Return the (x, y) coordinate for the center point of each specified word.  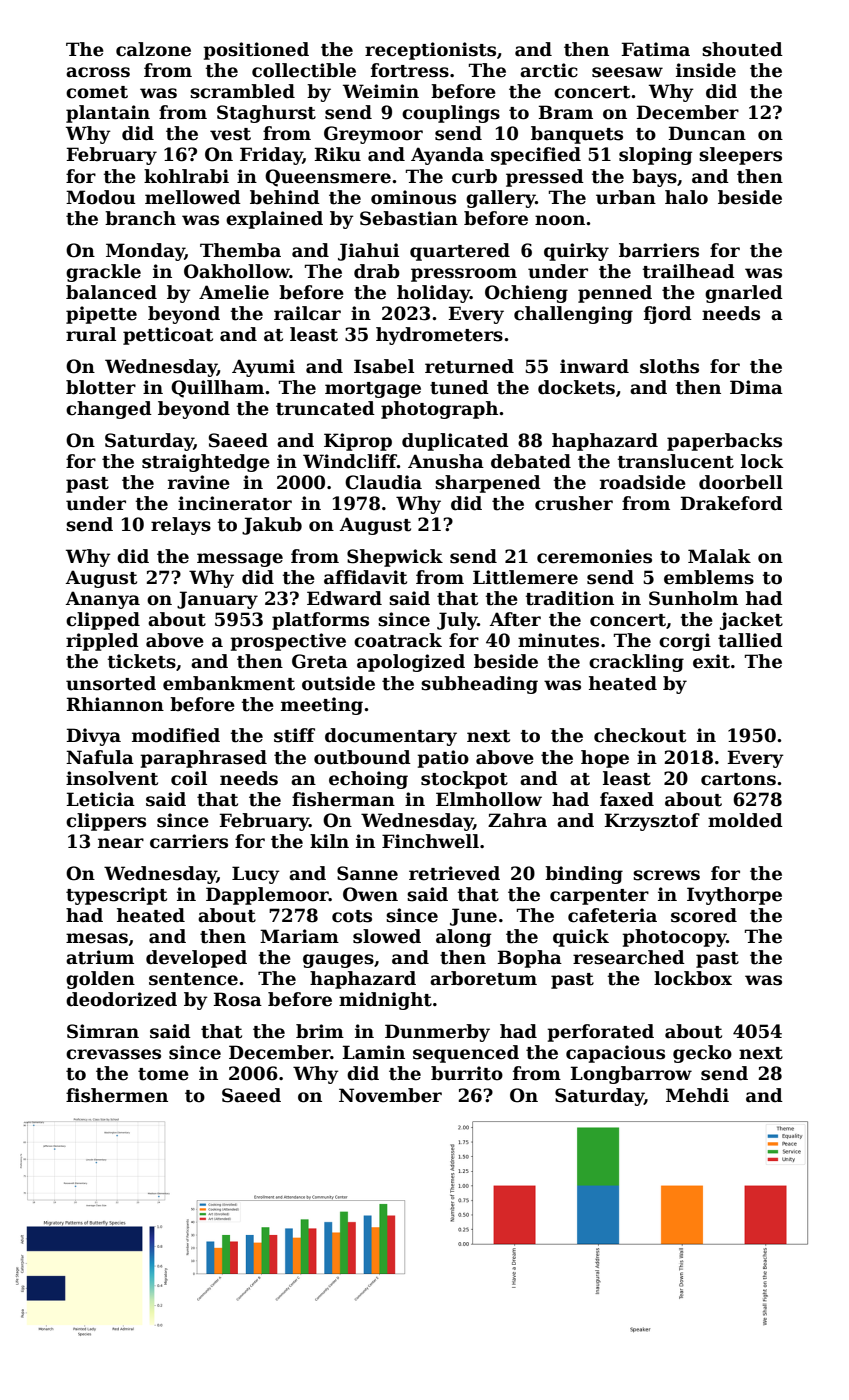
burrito (467, 1073)
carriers (189, 841)
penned (615, 294)
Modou (101, 197)
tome (163, 1074)
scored (704, 915)
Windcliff (350, 461)
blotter (101, 387)
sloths (669, 366)
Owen (370, 894)
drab (377, 271)
